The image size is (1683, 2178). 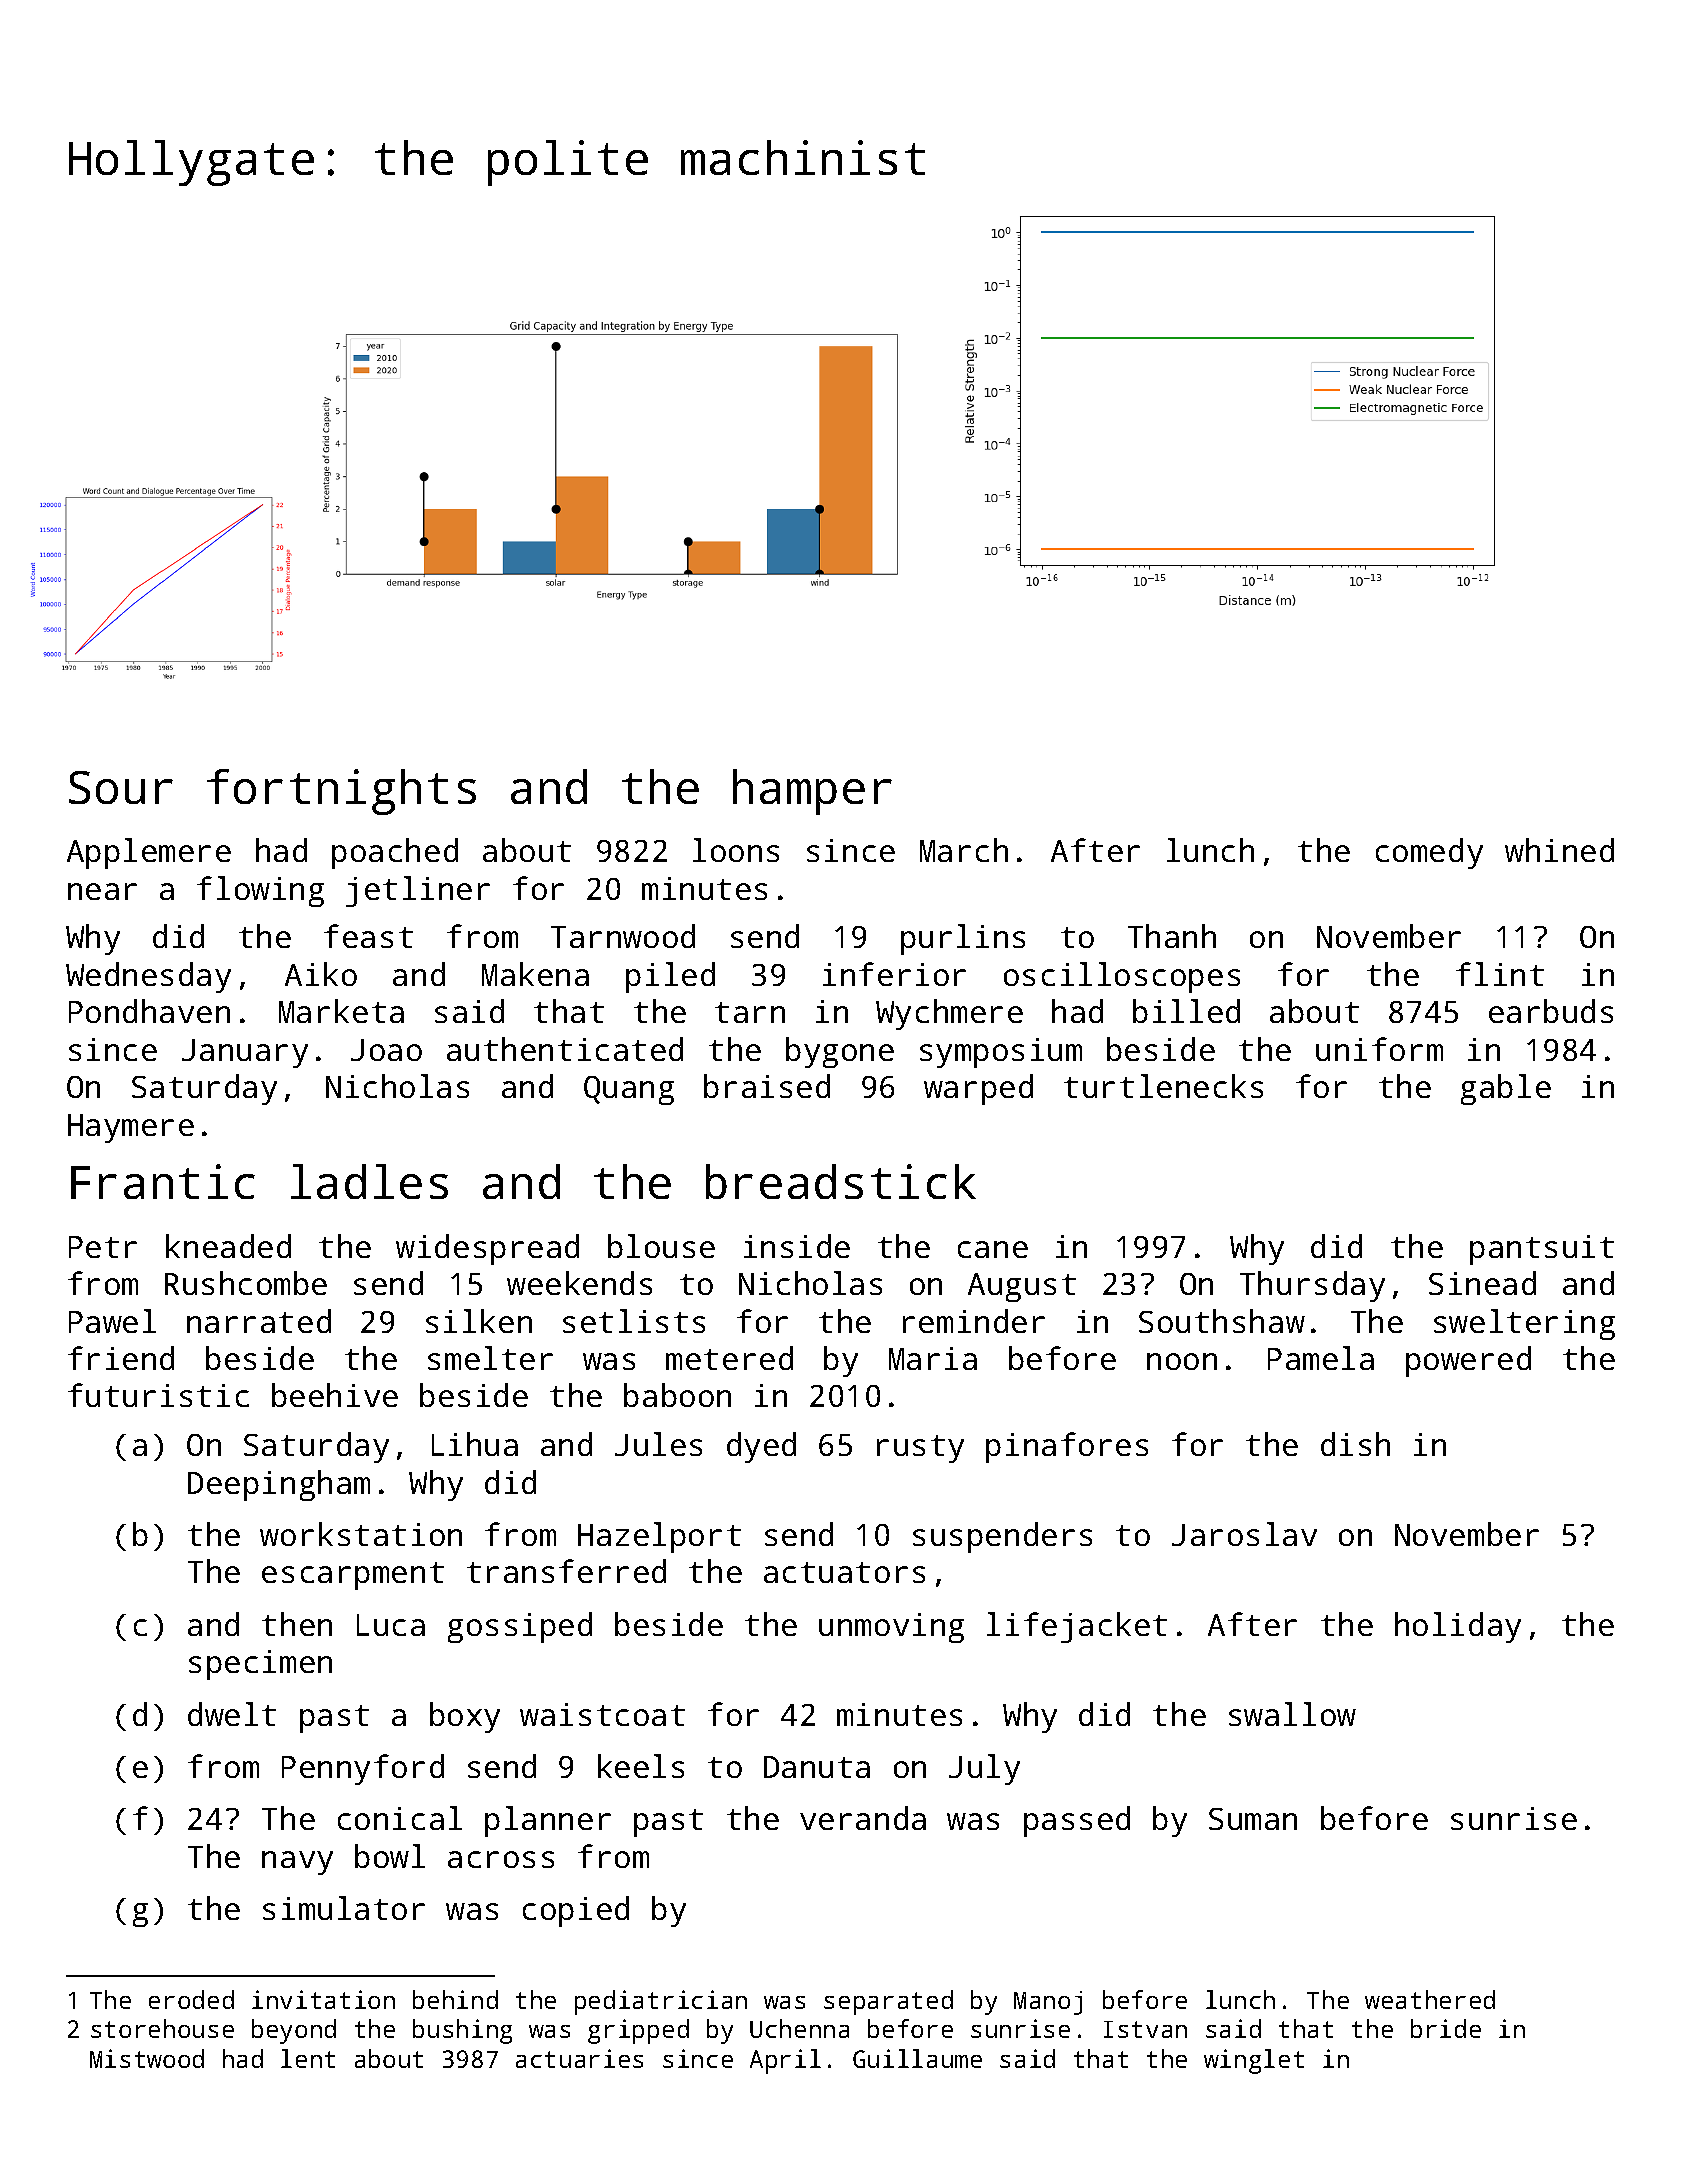 What do you see at coordinates (279, 1485) in the image?
I see `Deepingham` at bounding box center [279, 1485].
